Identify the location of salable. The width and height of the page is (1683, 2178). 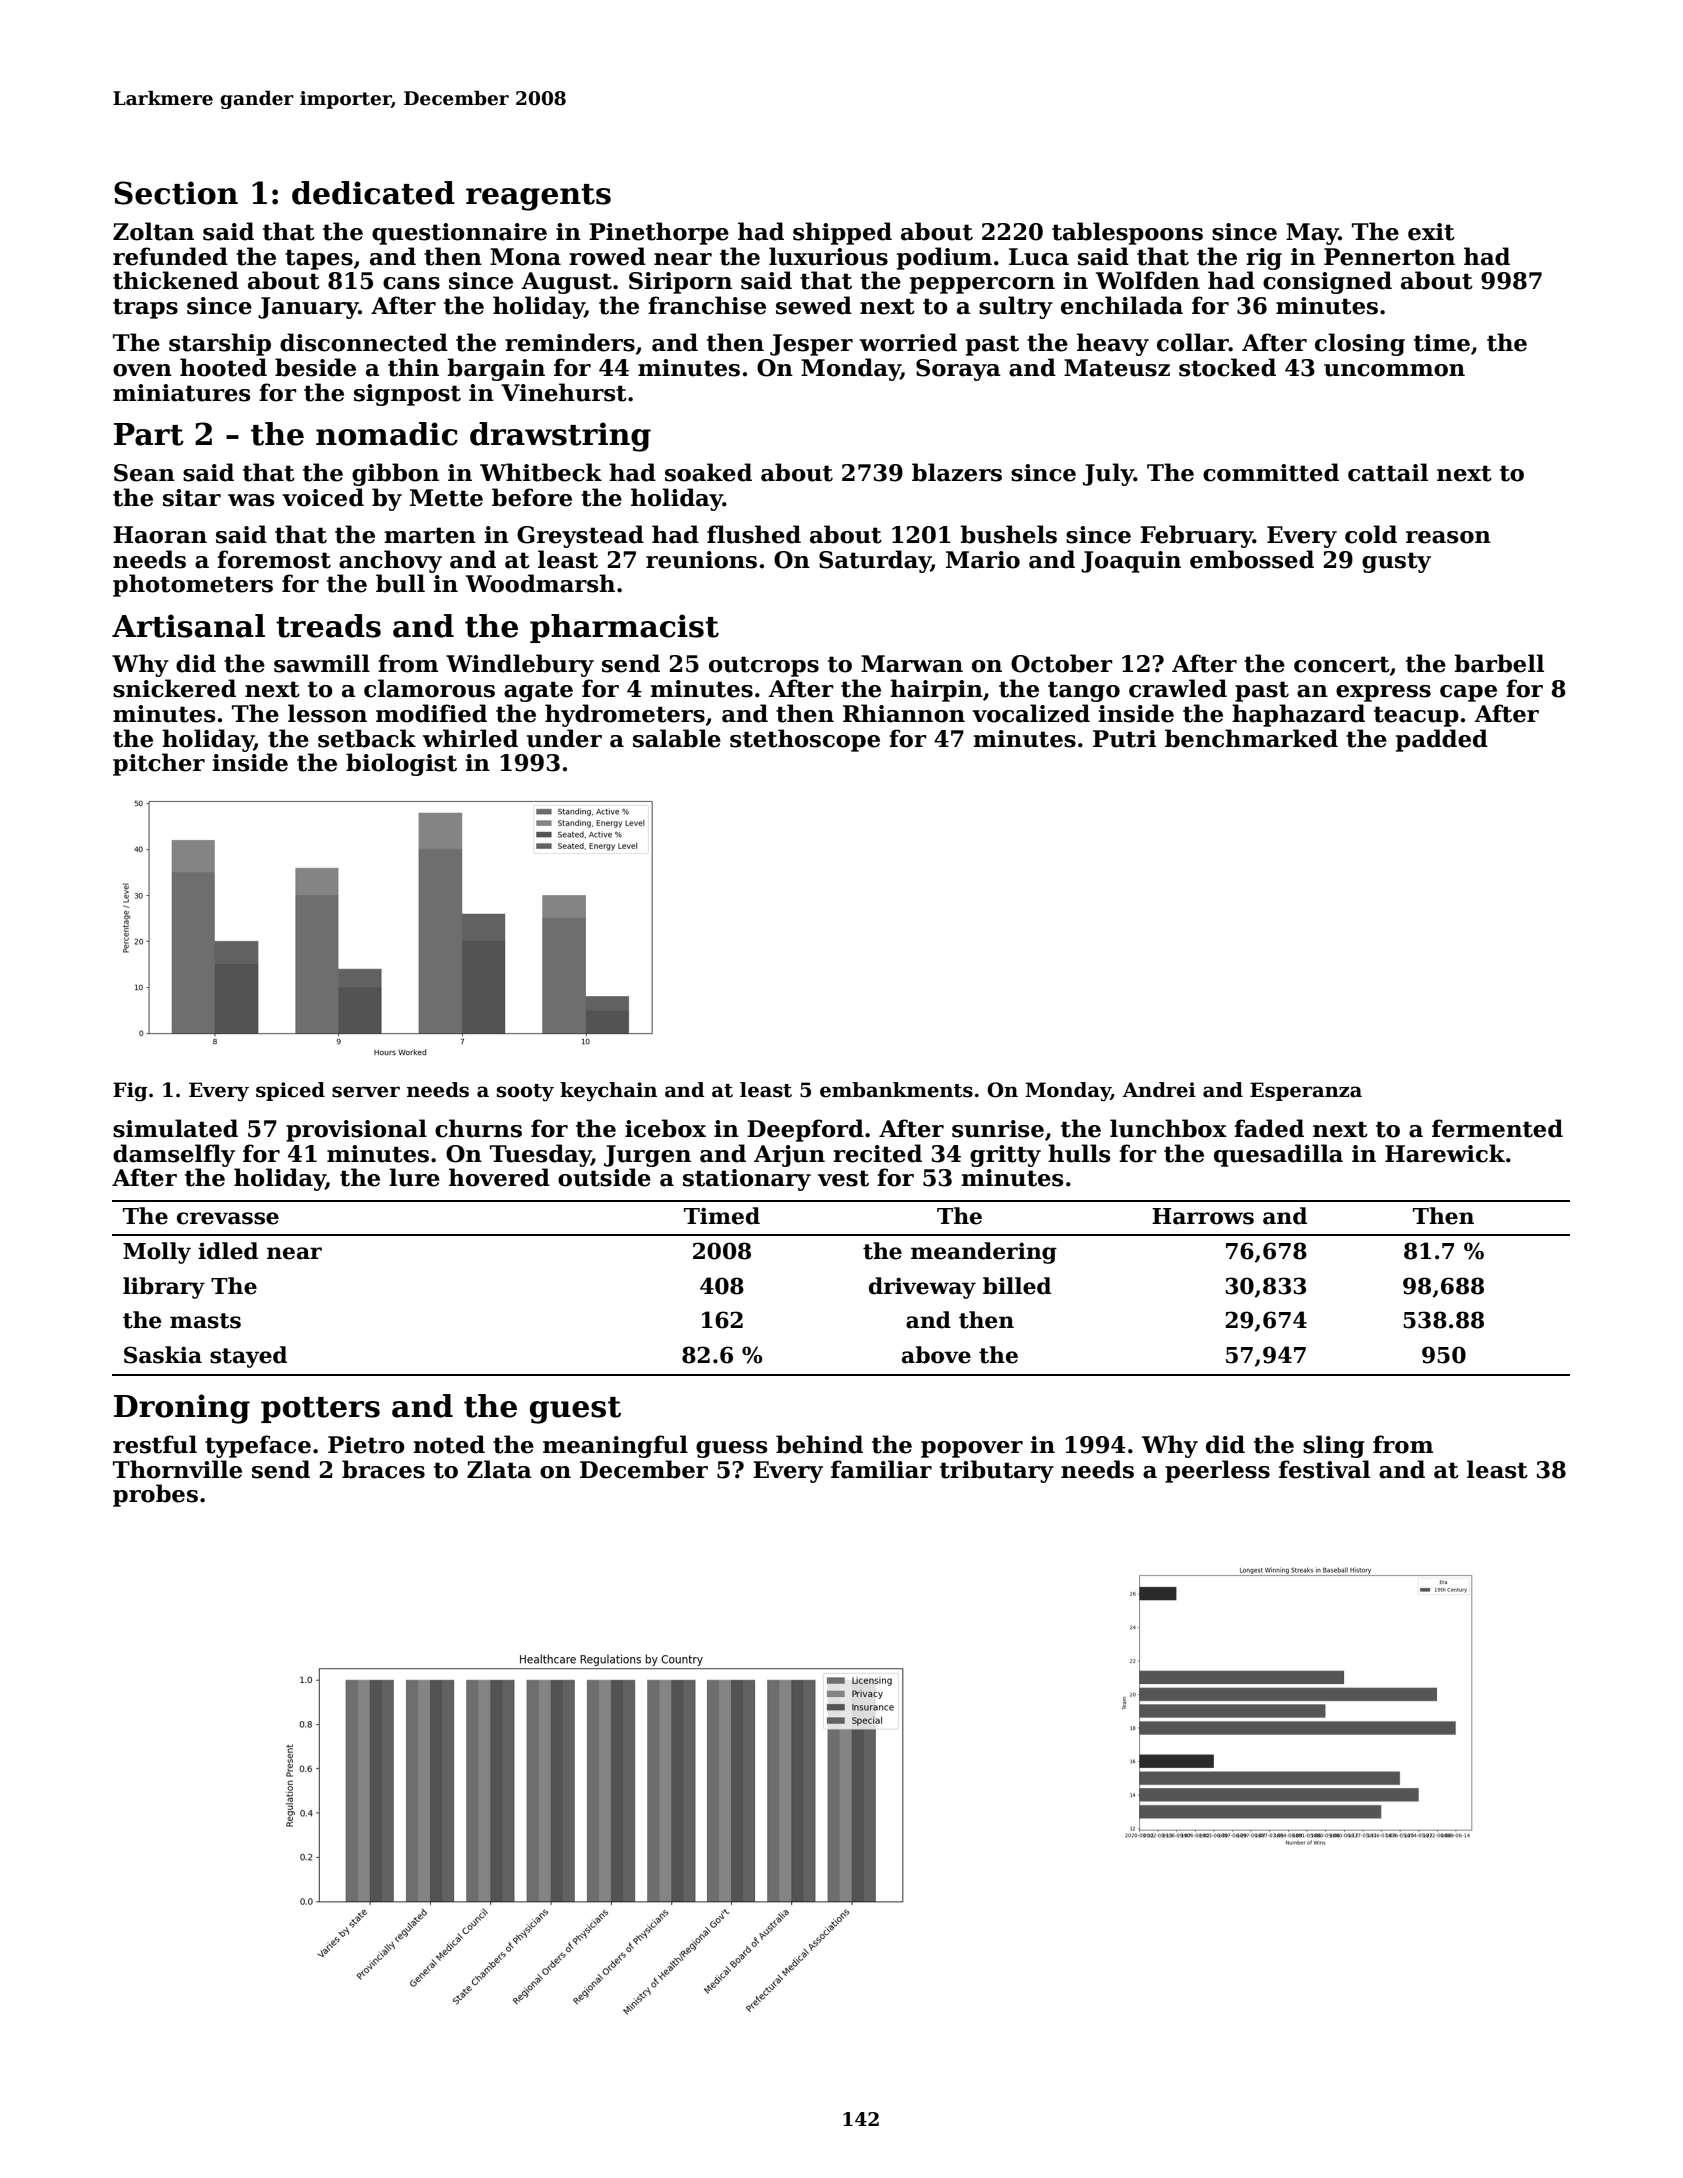
(677, 738).
